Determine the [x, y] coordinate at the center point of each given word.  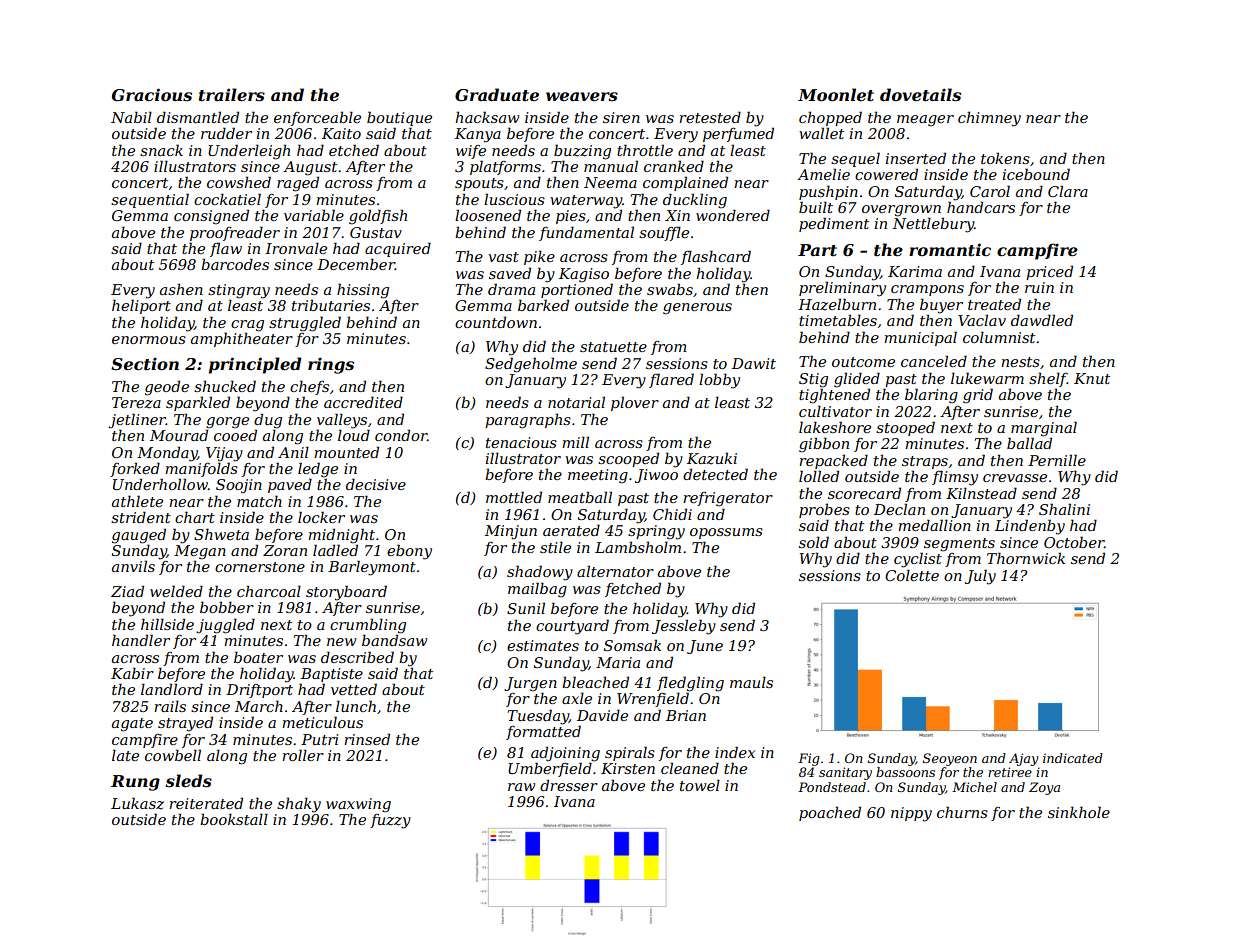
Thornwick [1026, 558]
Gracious [152, 94]
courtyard [572, 627]
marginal [1044, 429]
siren [621, 117]
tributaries [331, 305]
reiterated [206, 803]
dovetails [920, 95]
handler [141, 640]
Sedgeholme [531, 365]
